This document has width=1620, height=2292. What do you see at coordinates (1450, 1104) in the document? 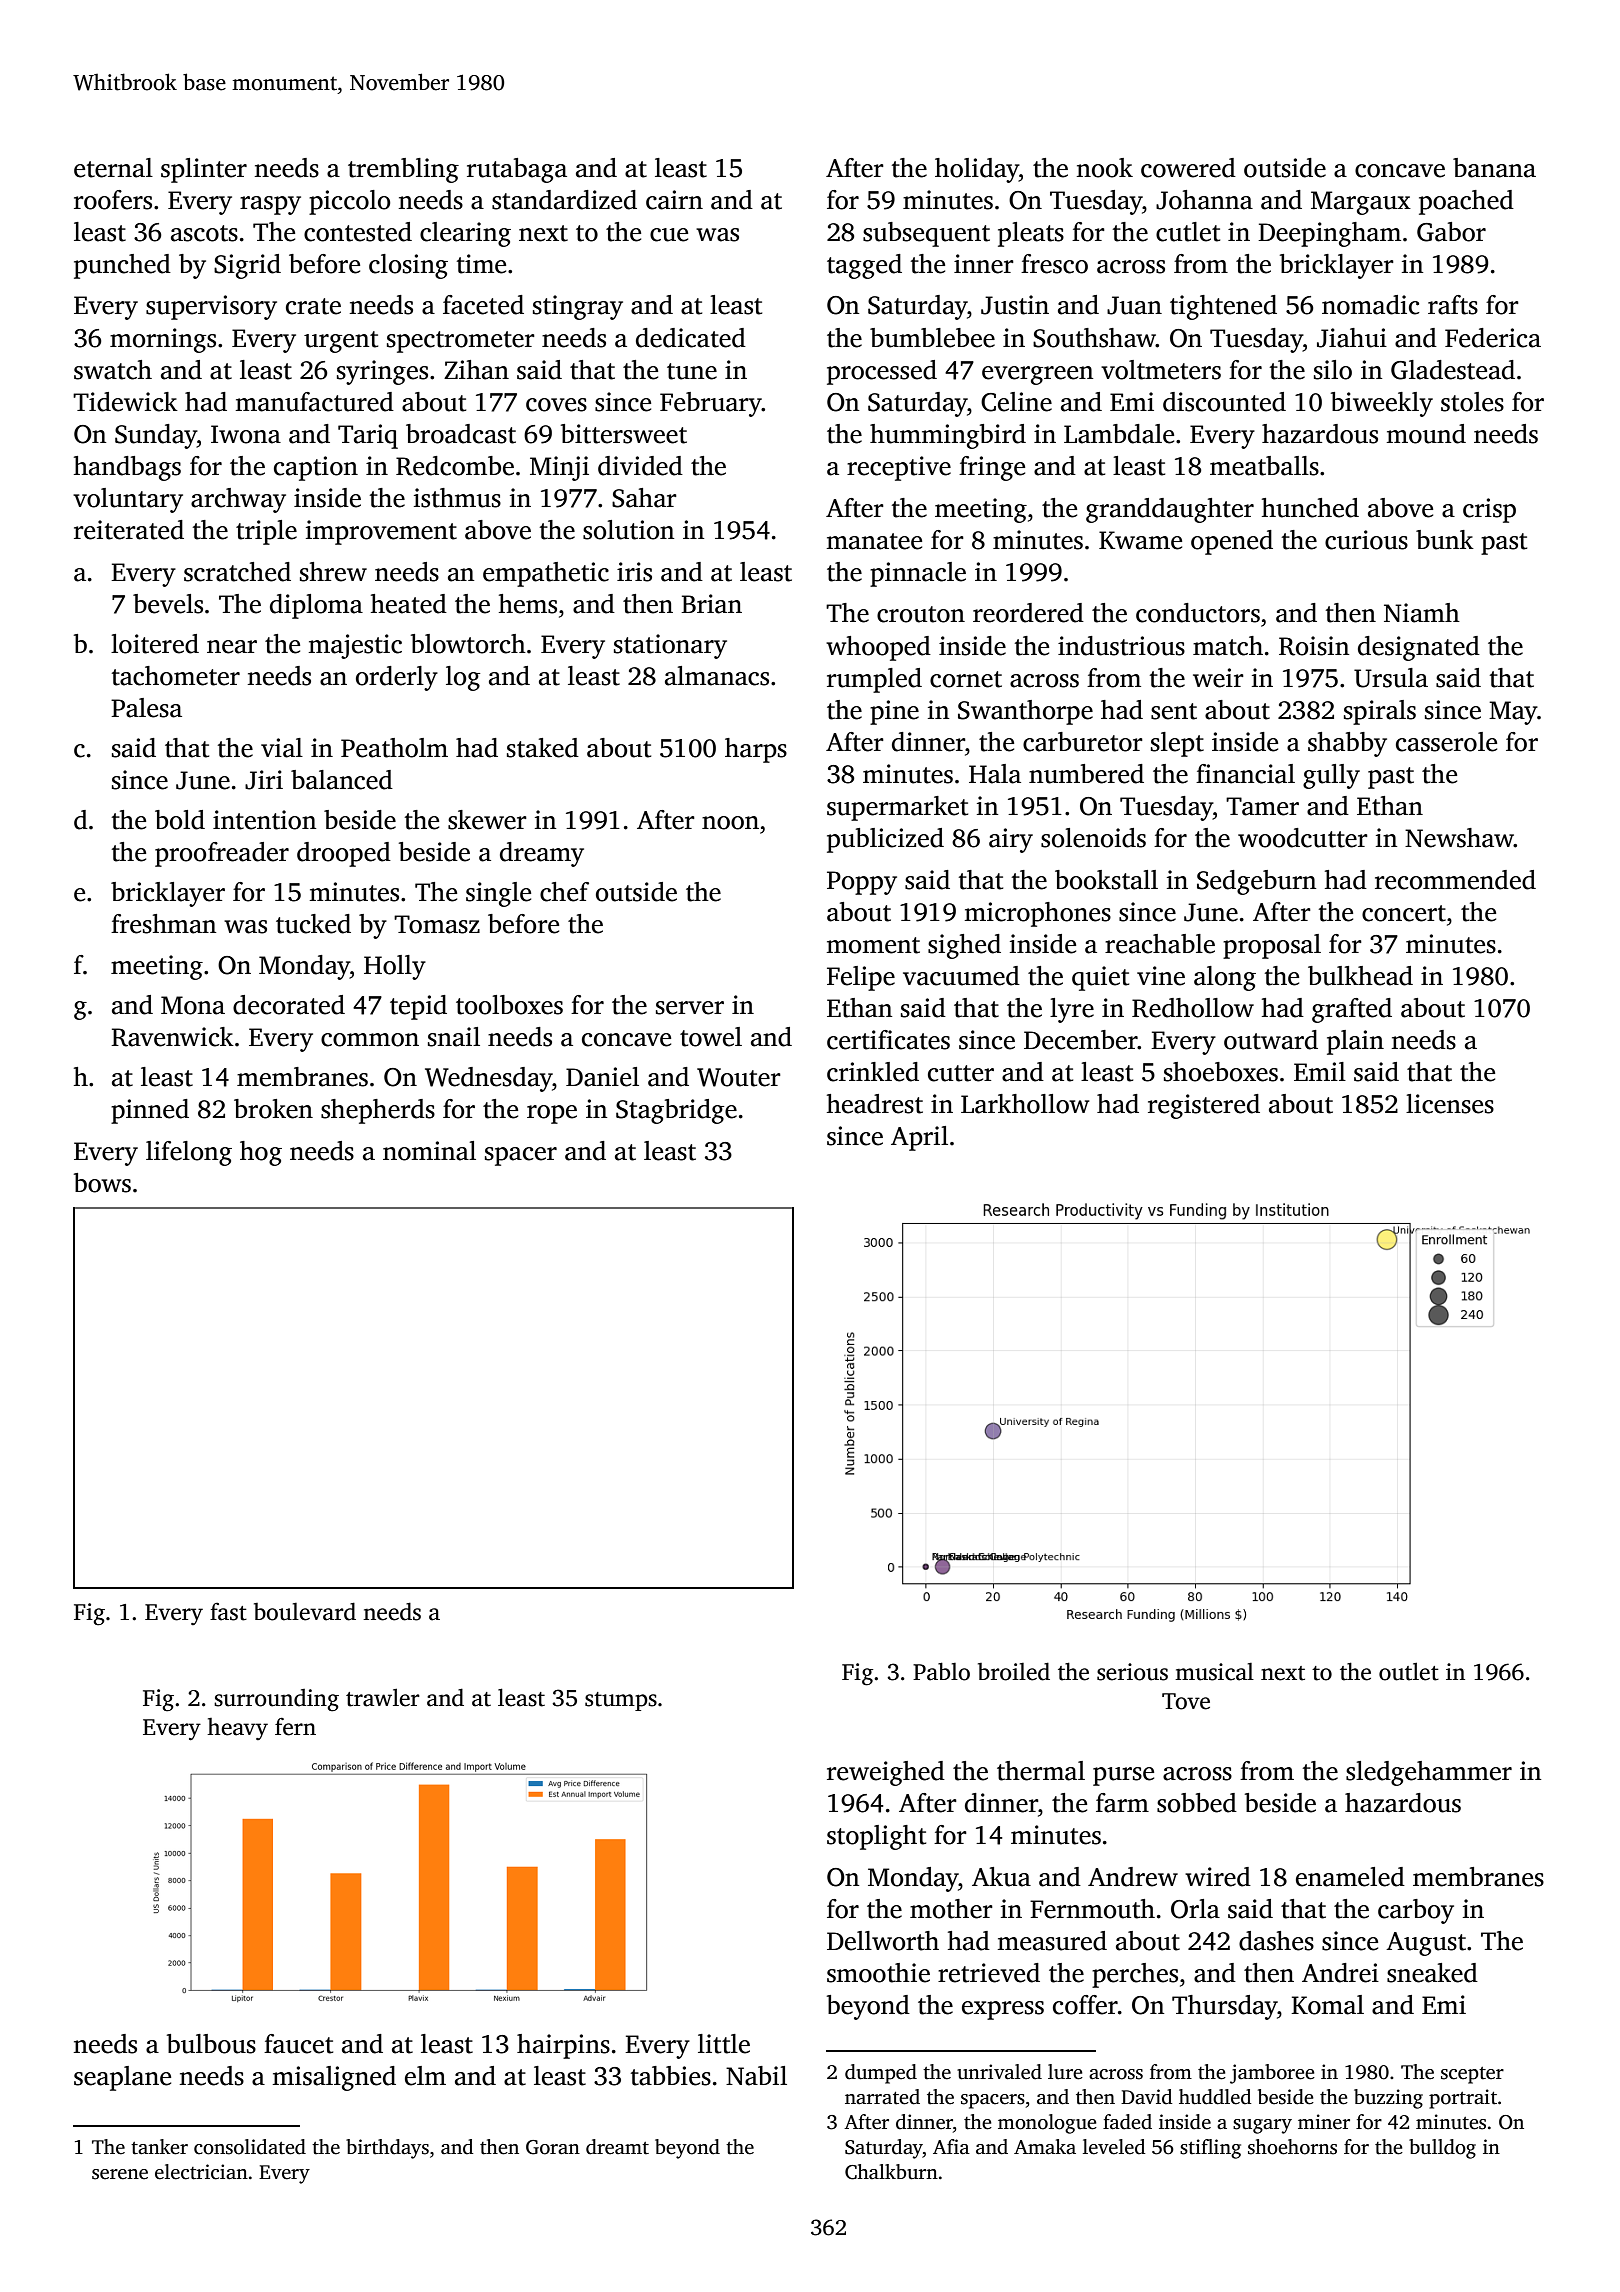
I see `licenses` at bounding box center [1450, 1104].
